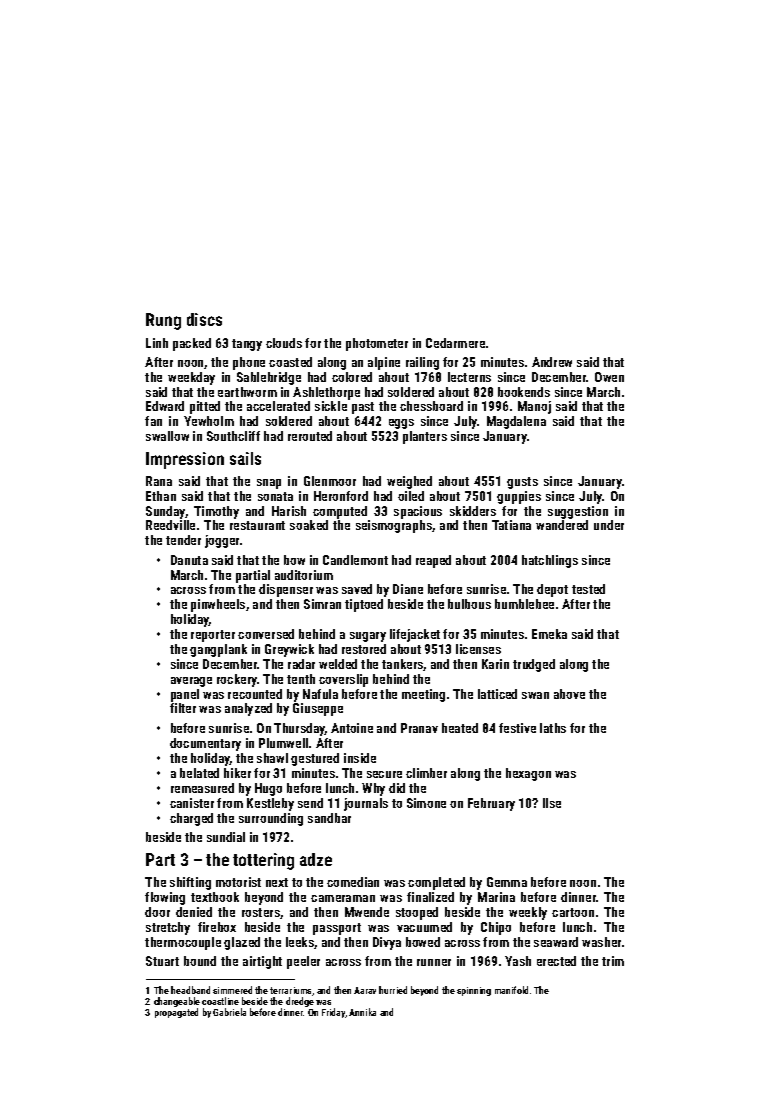  Describe the element at coordinates (204, 319) in the image. I see `discs` at that location.
